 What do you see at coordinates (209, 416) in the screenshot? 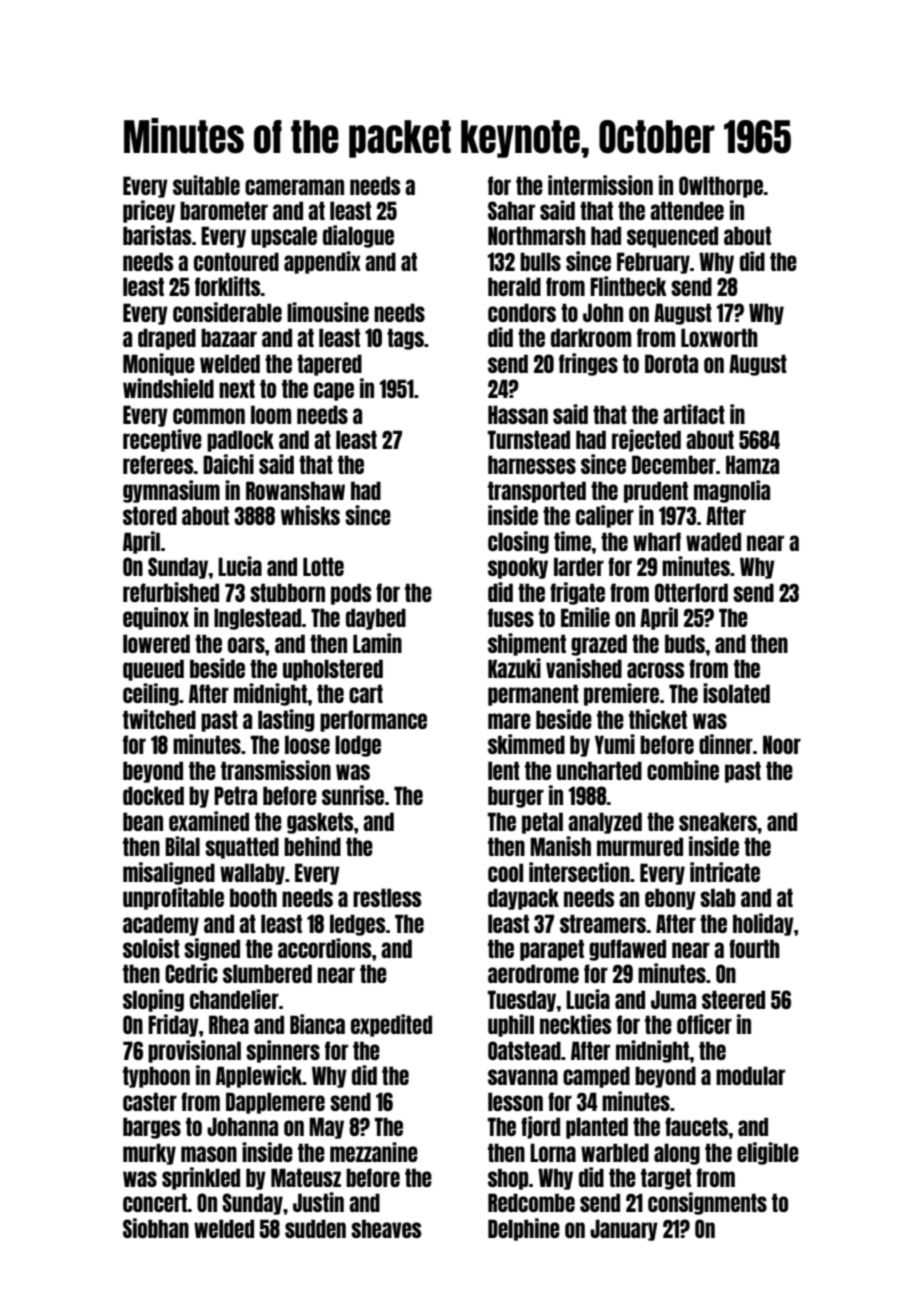
I see `common` at bounding box center [209, 416].
